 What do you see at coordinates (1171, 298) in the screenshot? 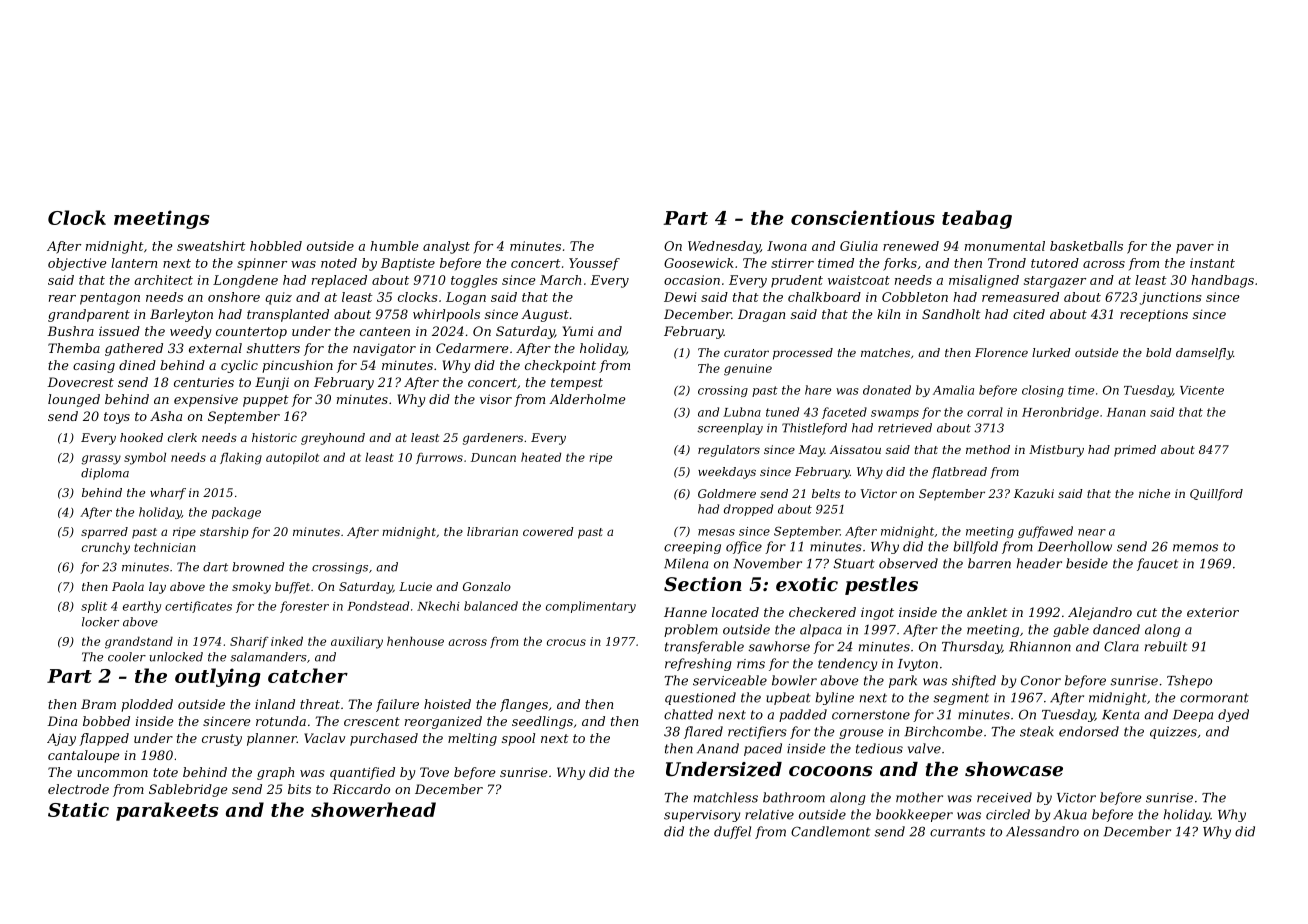
I see `junctions` at bounding box center [1171, 298].
